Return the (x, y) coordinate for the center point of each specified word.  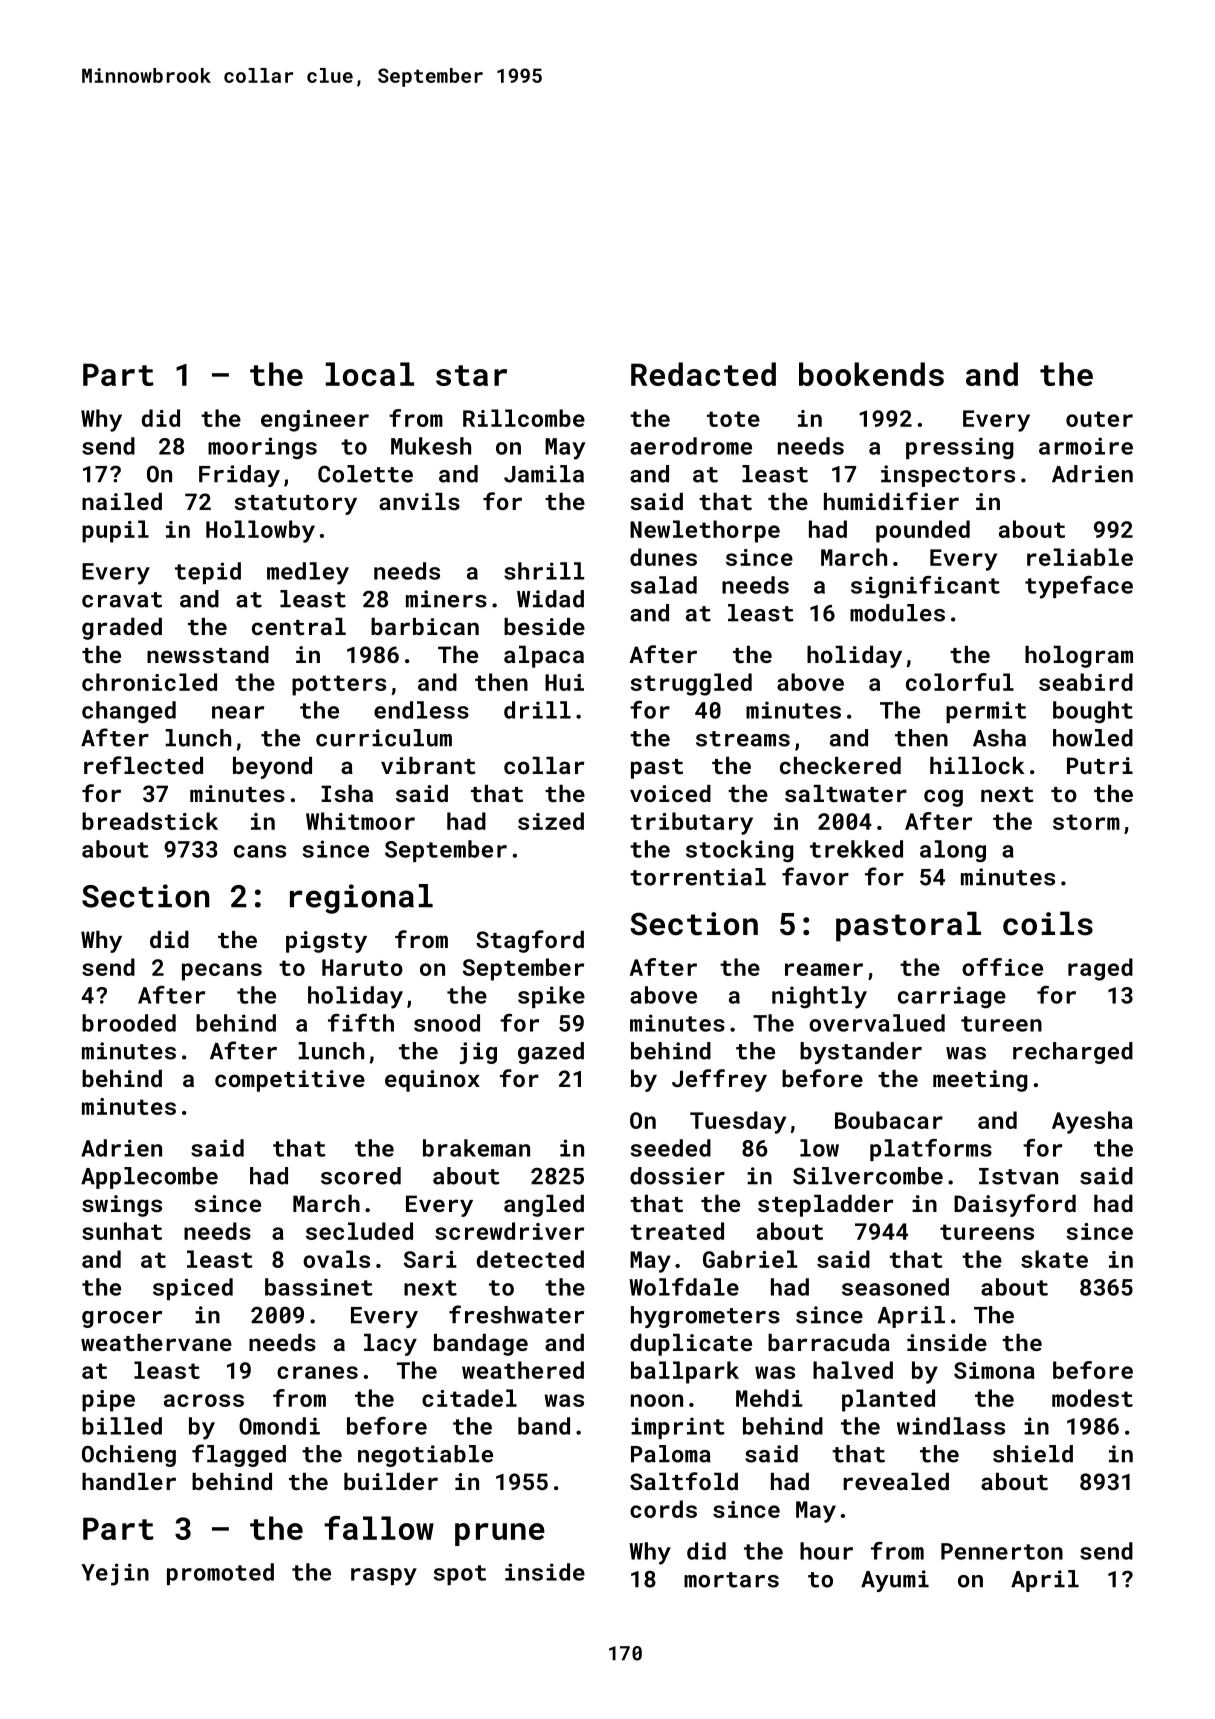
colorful (960, 682)
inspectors (948, 476)
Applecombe (149, 1178)
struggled (691, 684)
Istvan (1018, 1176)
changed (129, 712)
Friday (239, 476)
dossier (677, 1176)
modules (897, 613)
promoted (220, 1574)
